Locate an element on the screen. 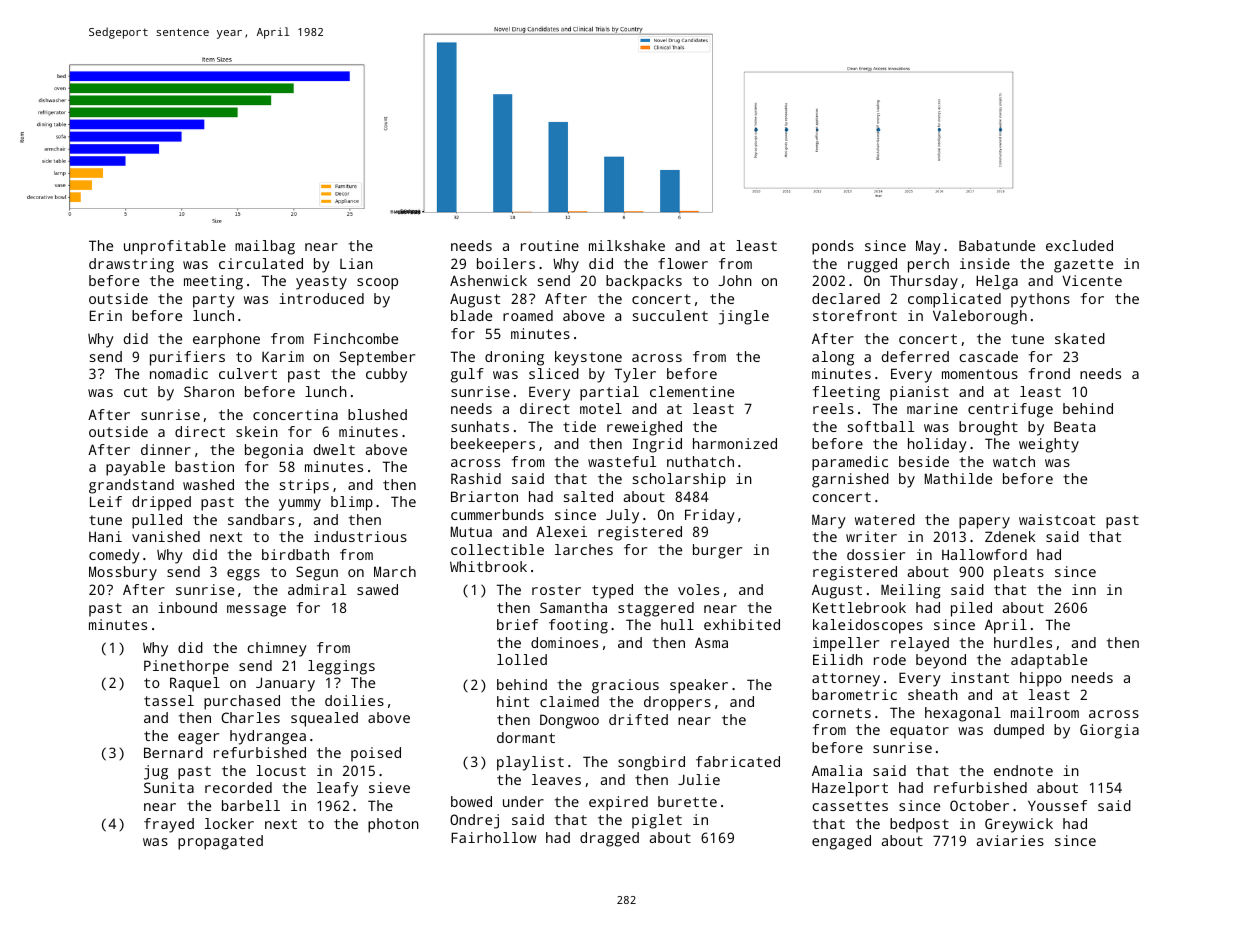  typed is located at coordinates (612, 591).
